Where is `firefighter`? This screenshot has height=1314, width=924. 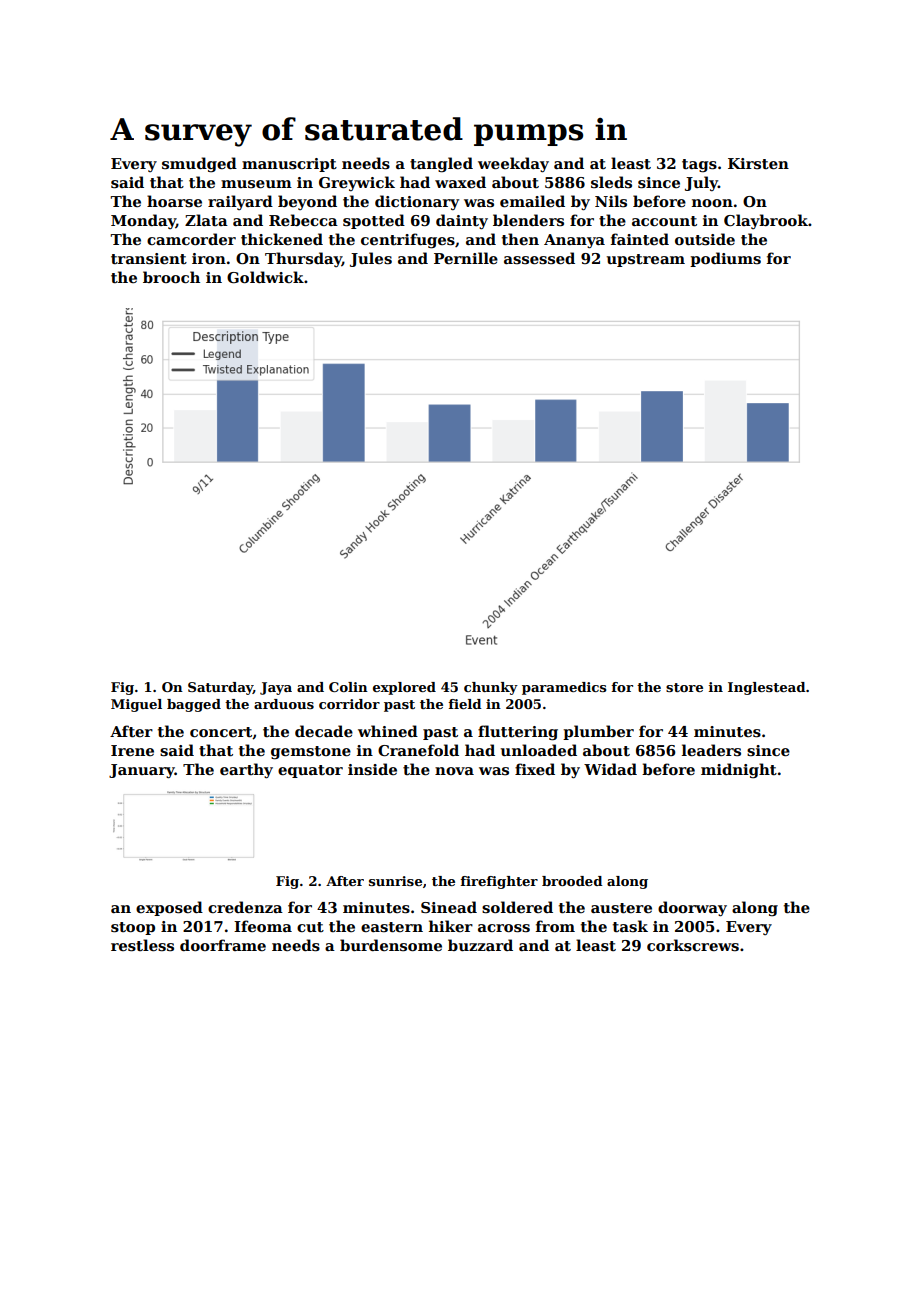 firefighter is located at coordinates (499, 882).
